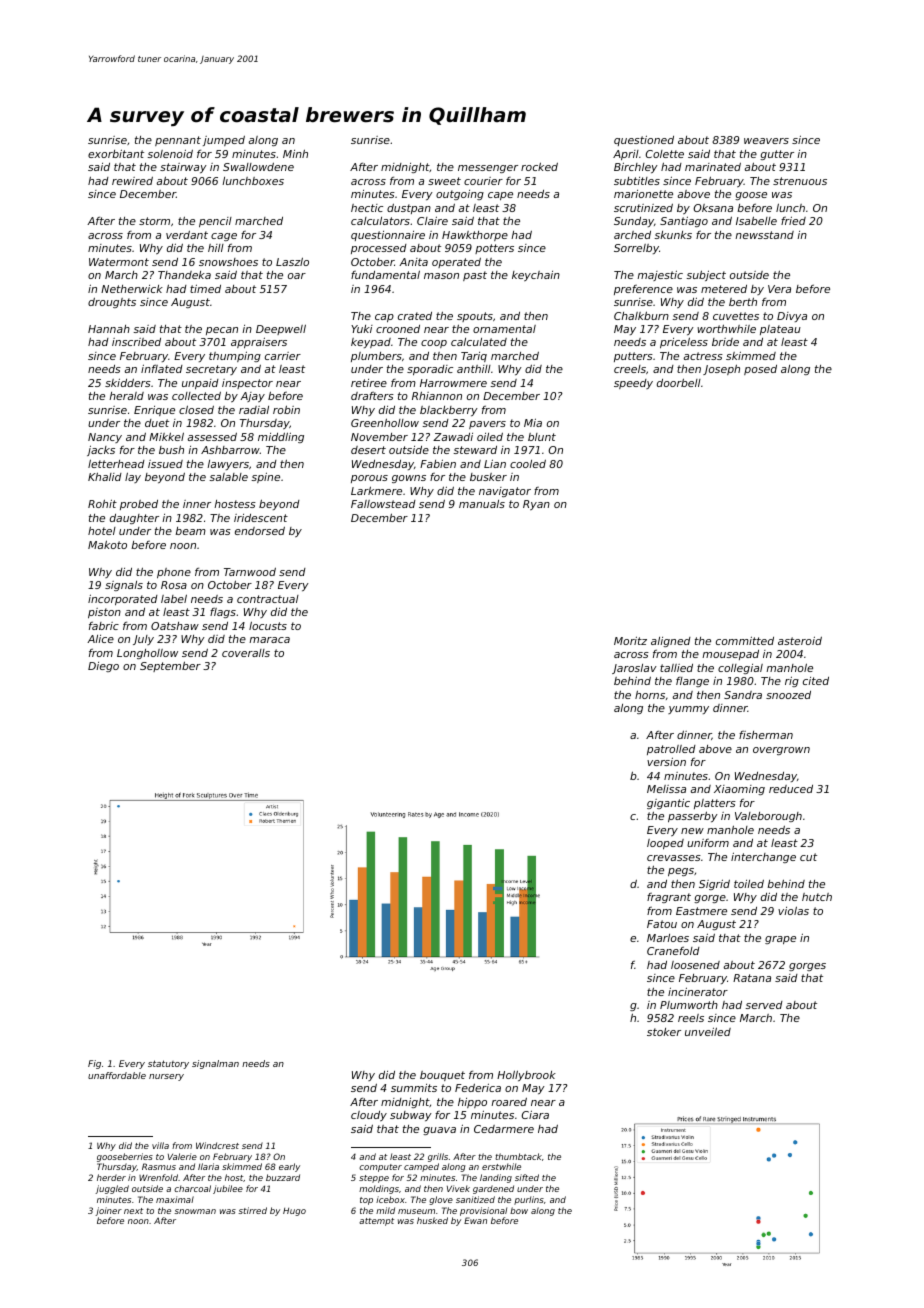  I want to click on exorbitant, so click(116, 153).
